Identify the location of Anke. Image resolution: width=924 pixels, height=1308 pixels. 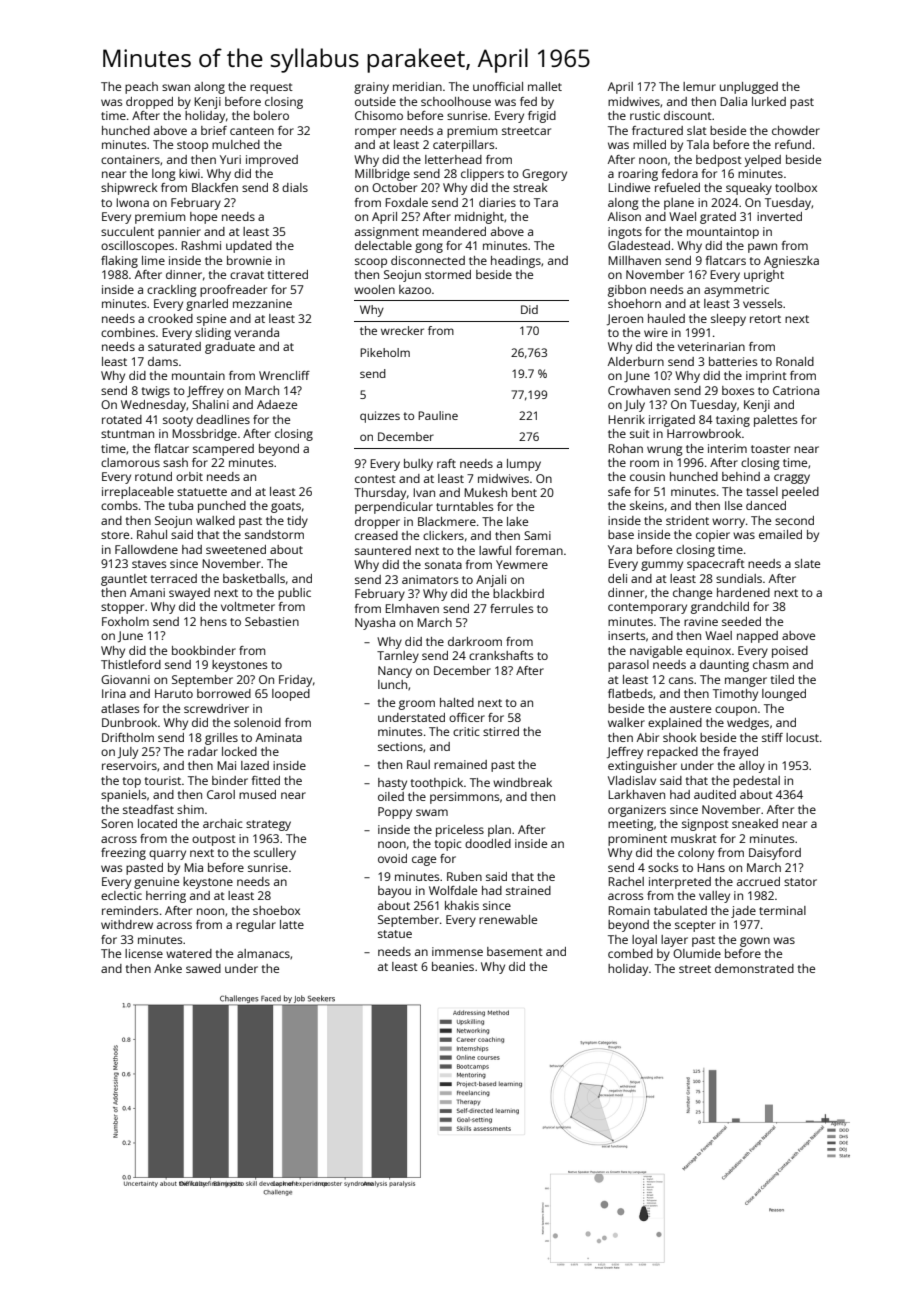
(168, 968).
